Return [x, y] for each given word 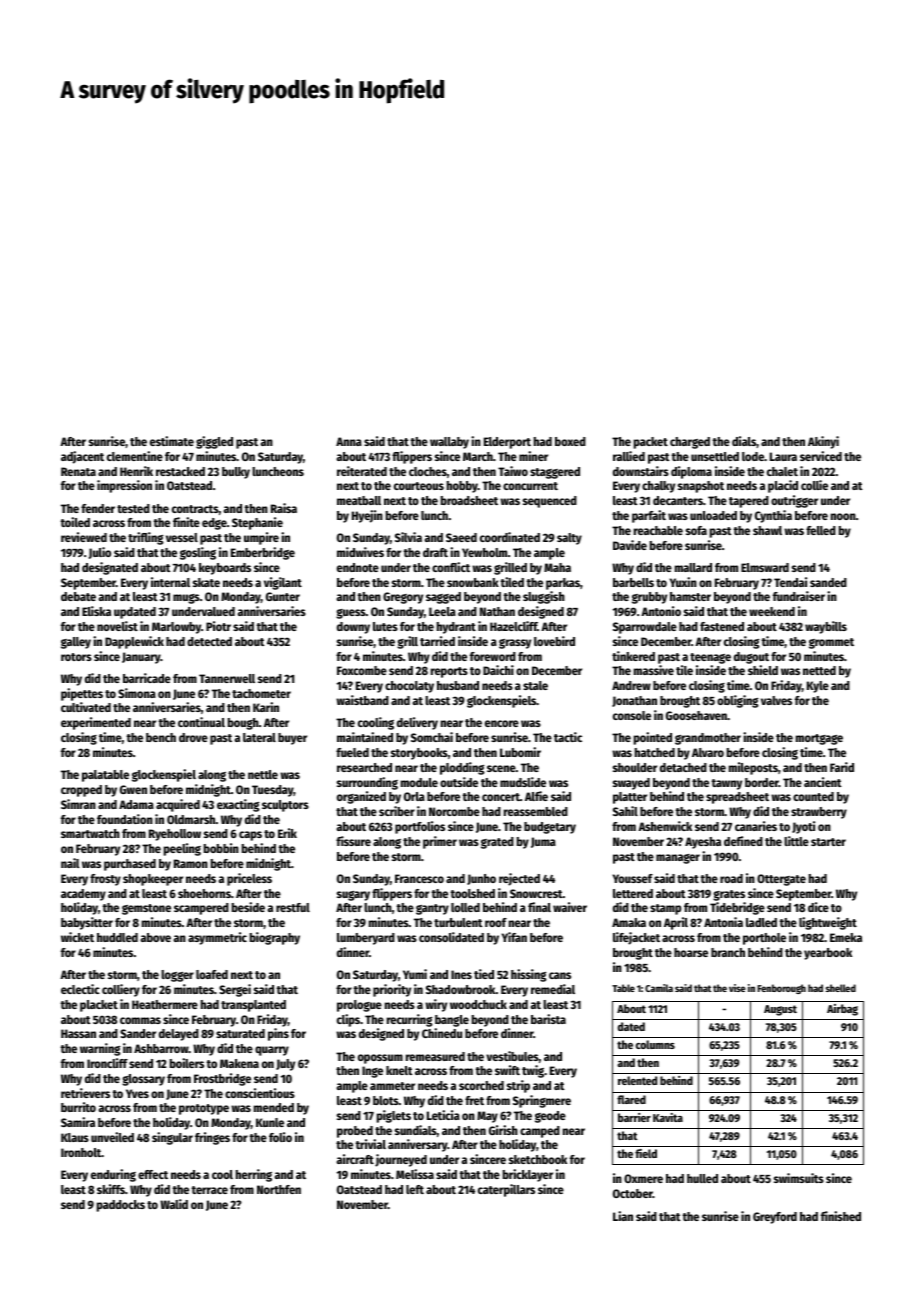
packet [651, 443]
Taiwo [513, 471]
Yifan [514, 937]
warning [100, 1049]
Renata [78, 471]
